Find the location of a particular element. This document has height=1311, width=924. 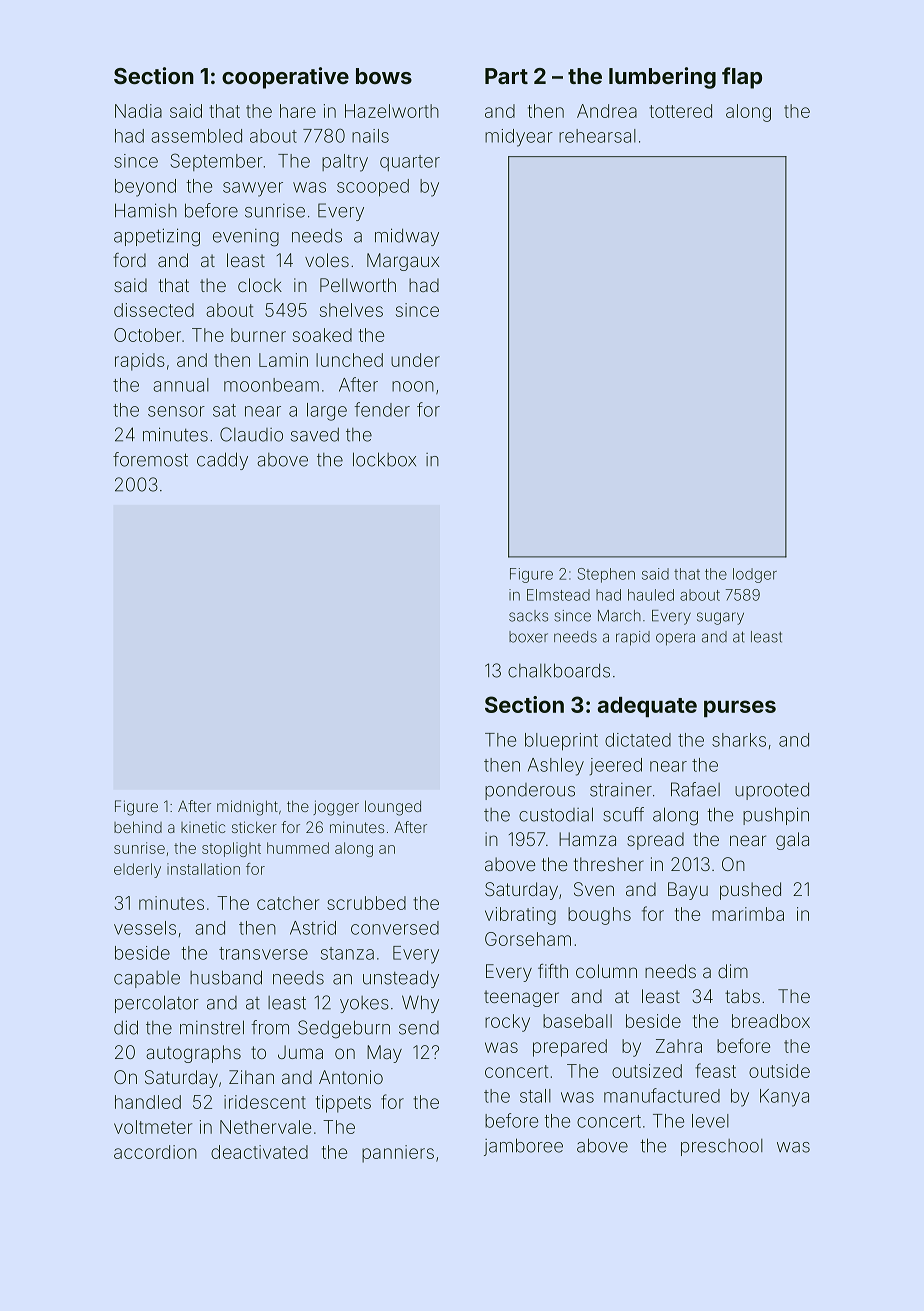

assembled is located at coordinates (196, 136).
